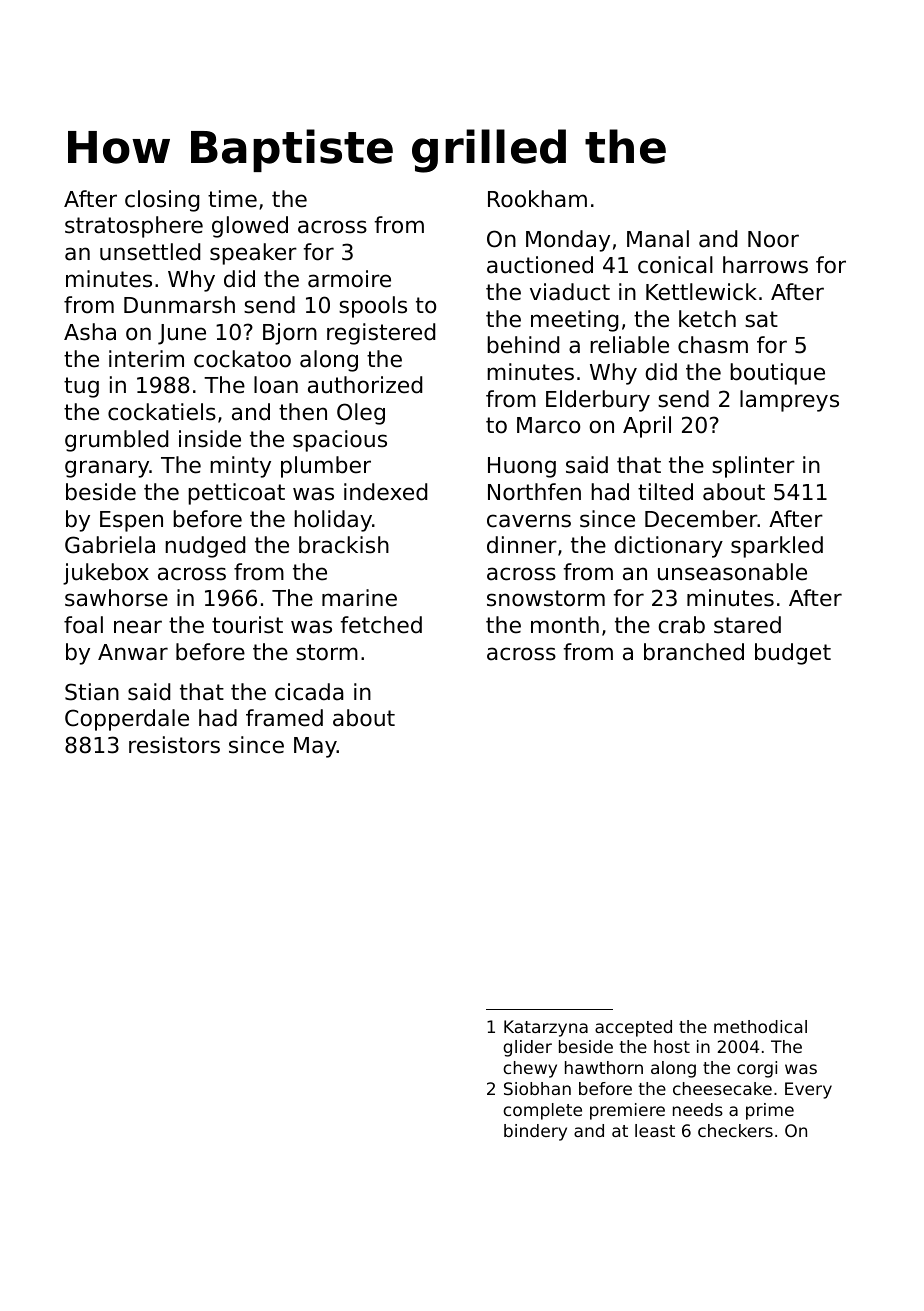  Describe the element at coordinates (542, 1111) in the screenshot. I see `complete` at that location.
